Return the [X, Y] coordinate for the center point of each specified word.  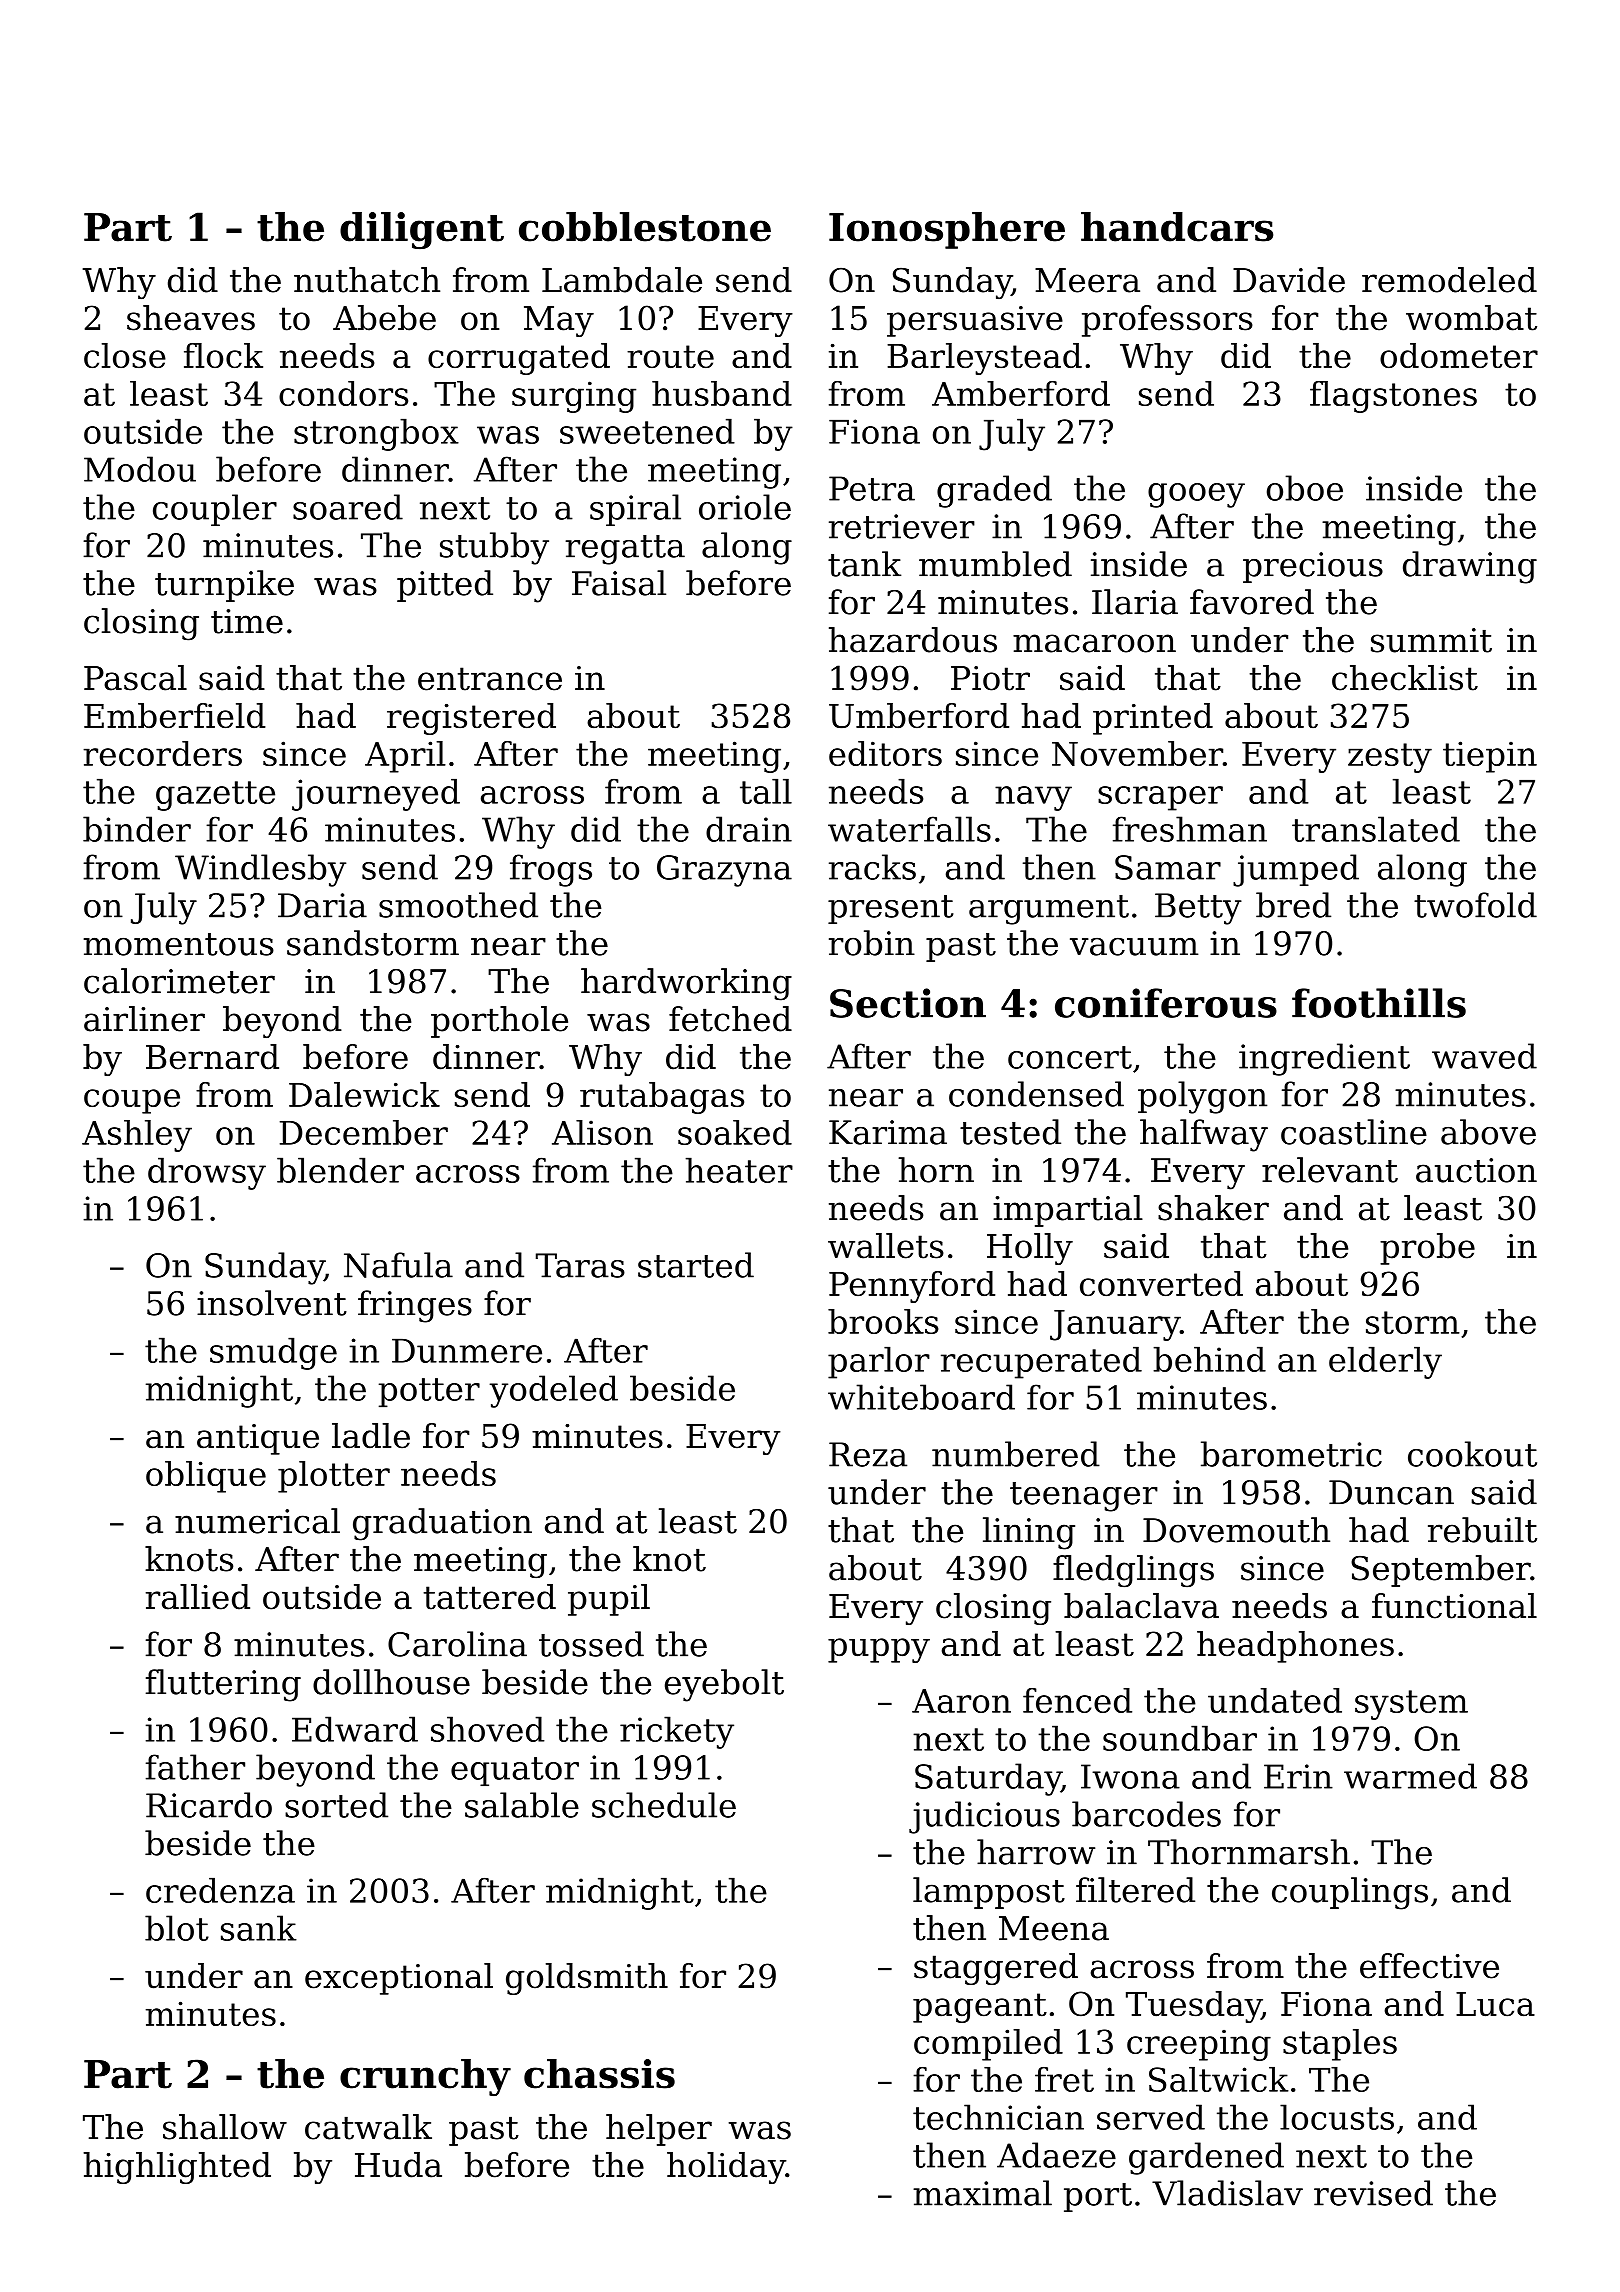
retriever [902, 526]
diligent [422, 230]
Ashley [137, 1136]
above [1488, 1132]
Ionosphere [947, 230]
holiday [726, 2168]
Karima [888, 1132]
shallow [225, 2127]
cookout [1472, 1454]
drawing [1470, 567]
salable [522, 1805]
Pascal [135, 678]
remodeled [1449, 280]
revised [1373, 2193]
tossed [591, 1644]
